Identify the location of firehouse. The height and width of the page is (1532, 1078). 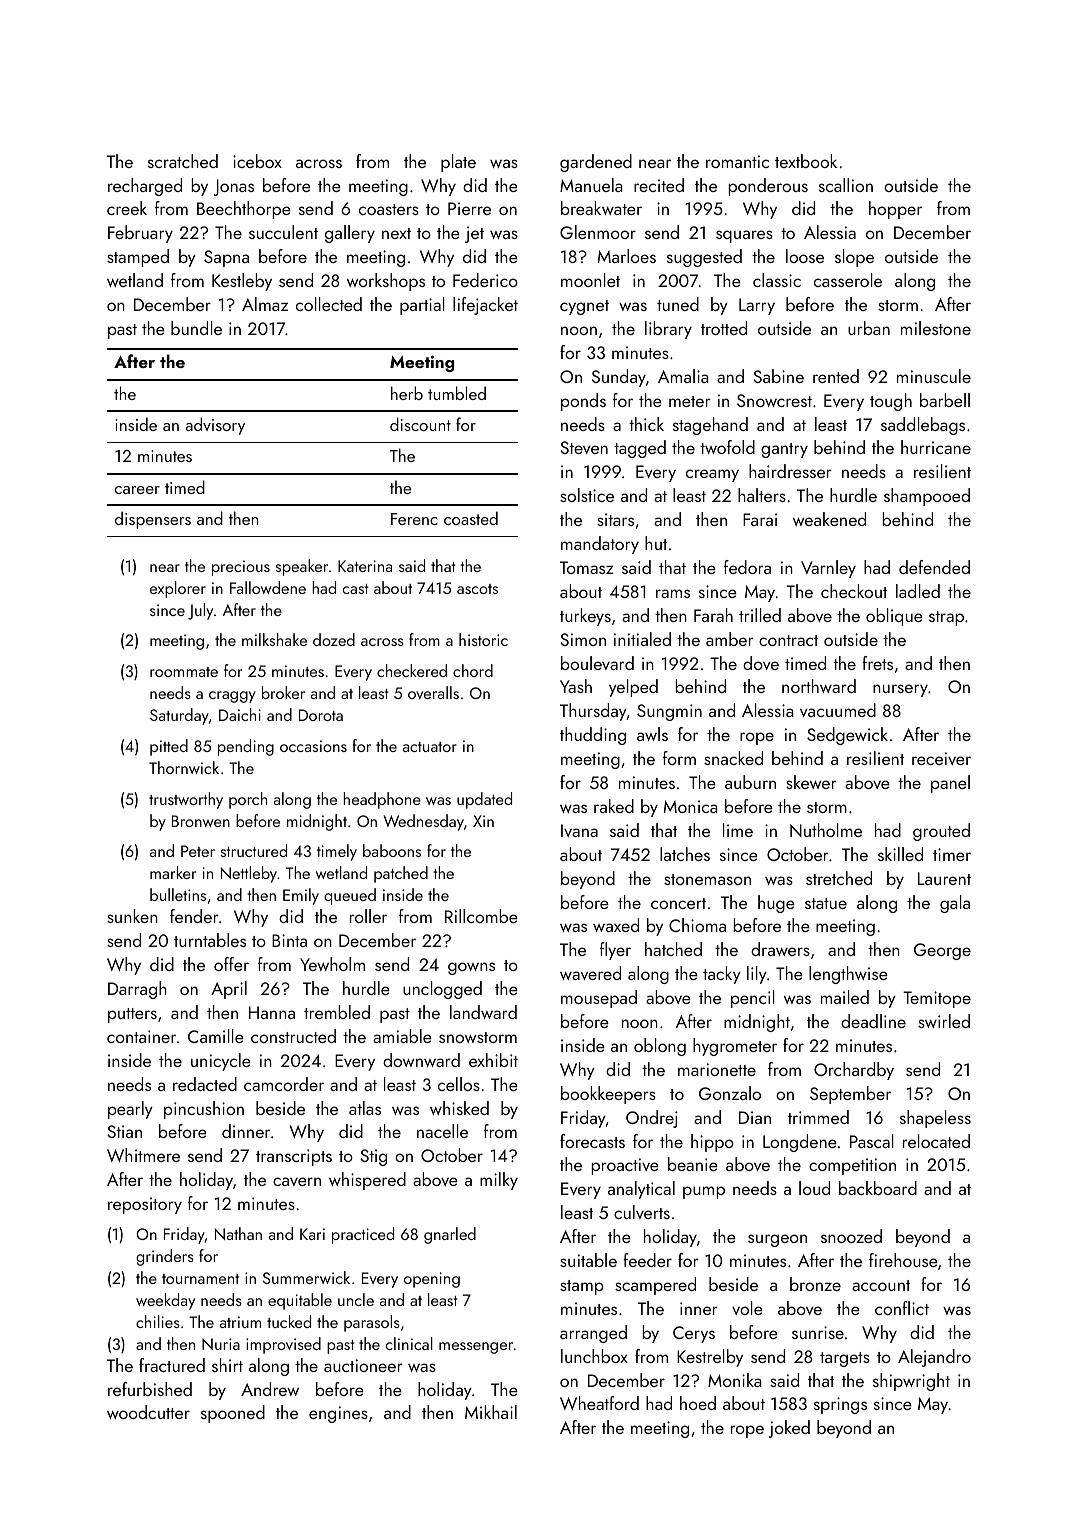
(903, 1260).
